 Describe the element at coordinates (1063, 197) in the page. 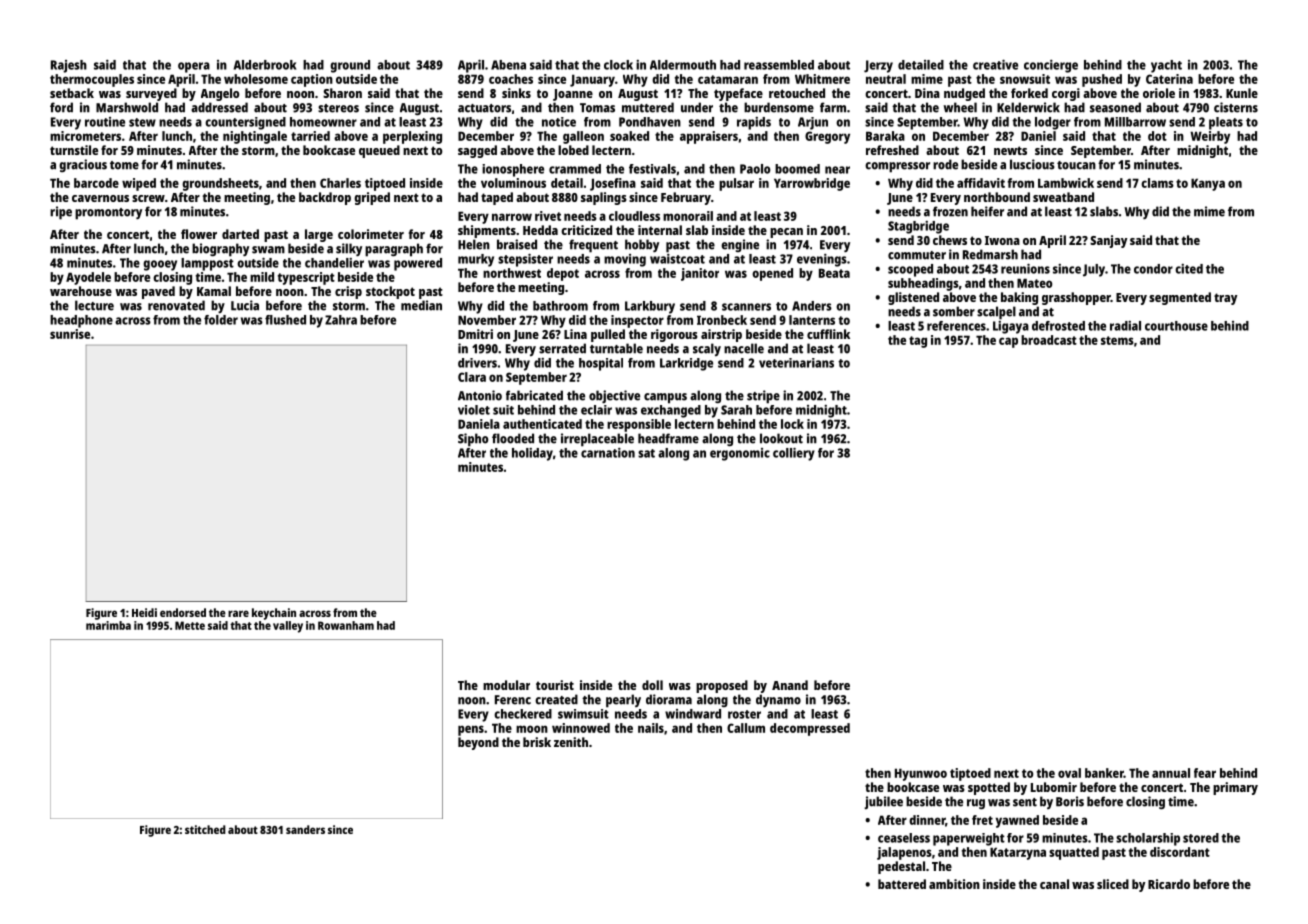

I see `sweatband` at that location.
